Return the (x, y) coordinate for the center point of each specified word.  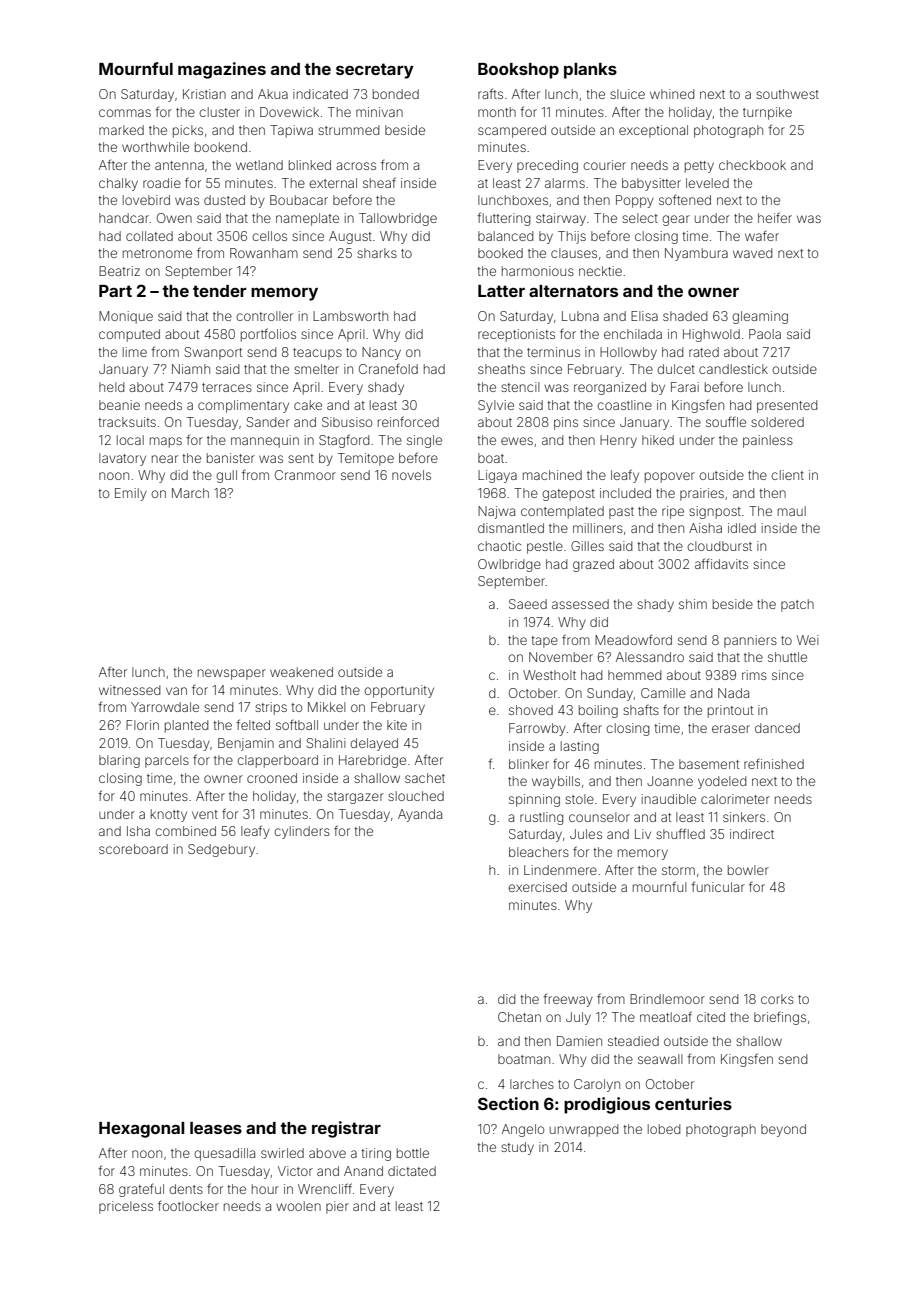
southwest (787, 94)
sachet (425, 778)
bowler (748, 870)
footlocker (188, 1206)
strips (271, 708)
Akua (273, 94)
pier (337, 1207)
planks (590, 71)
